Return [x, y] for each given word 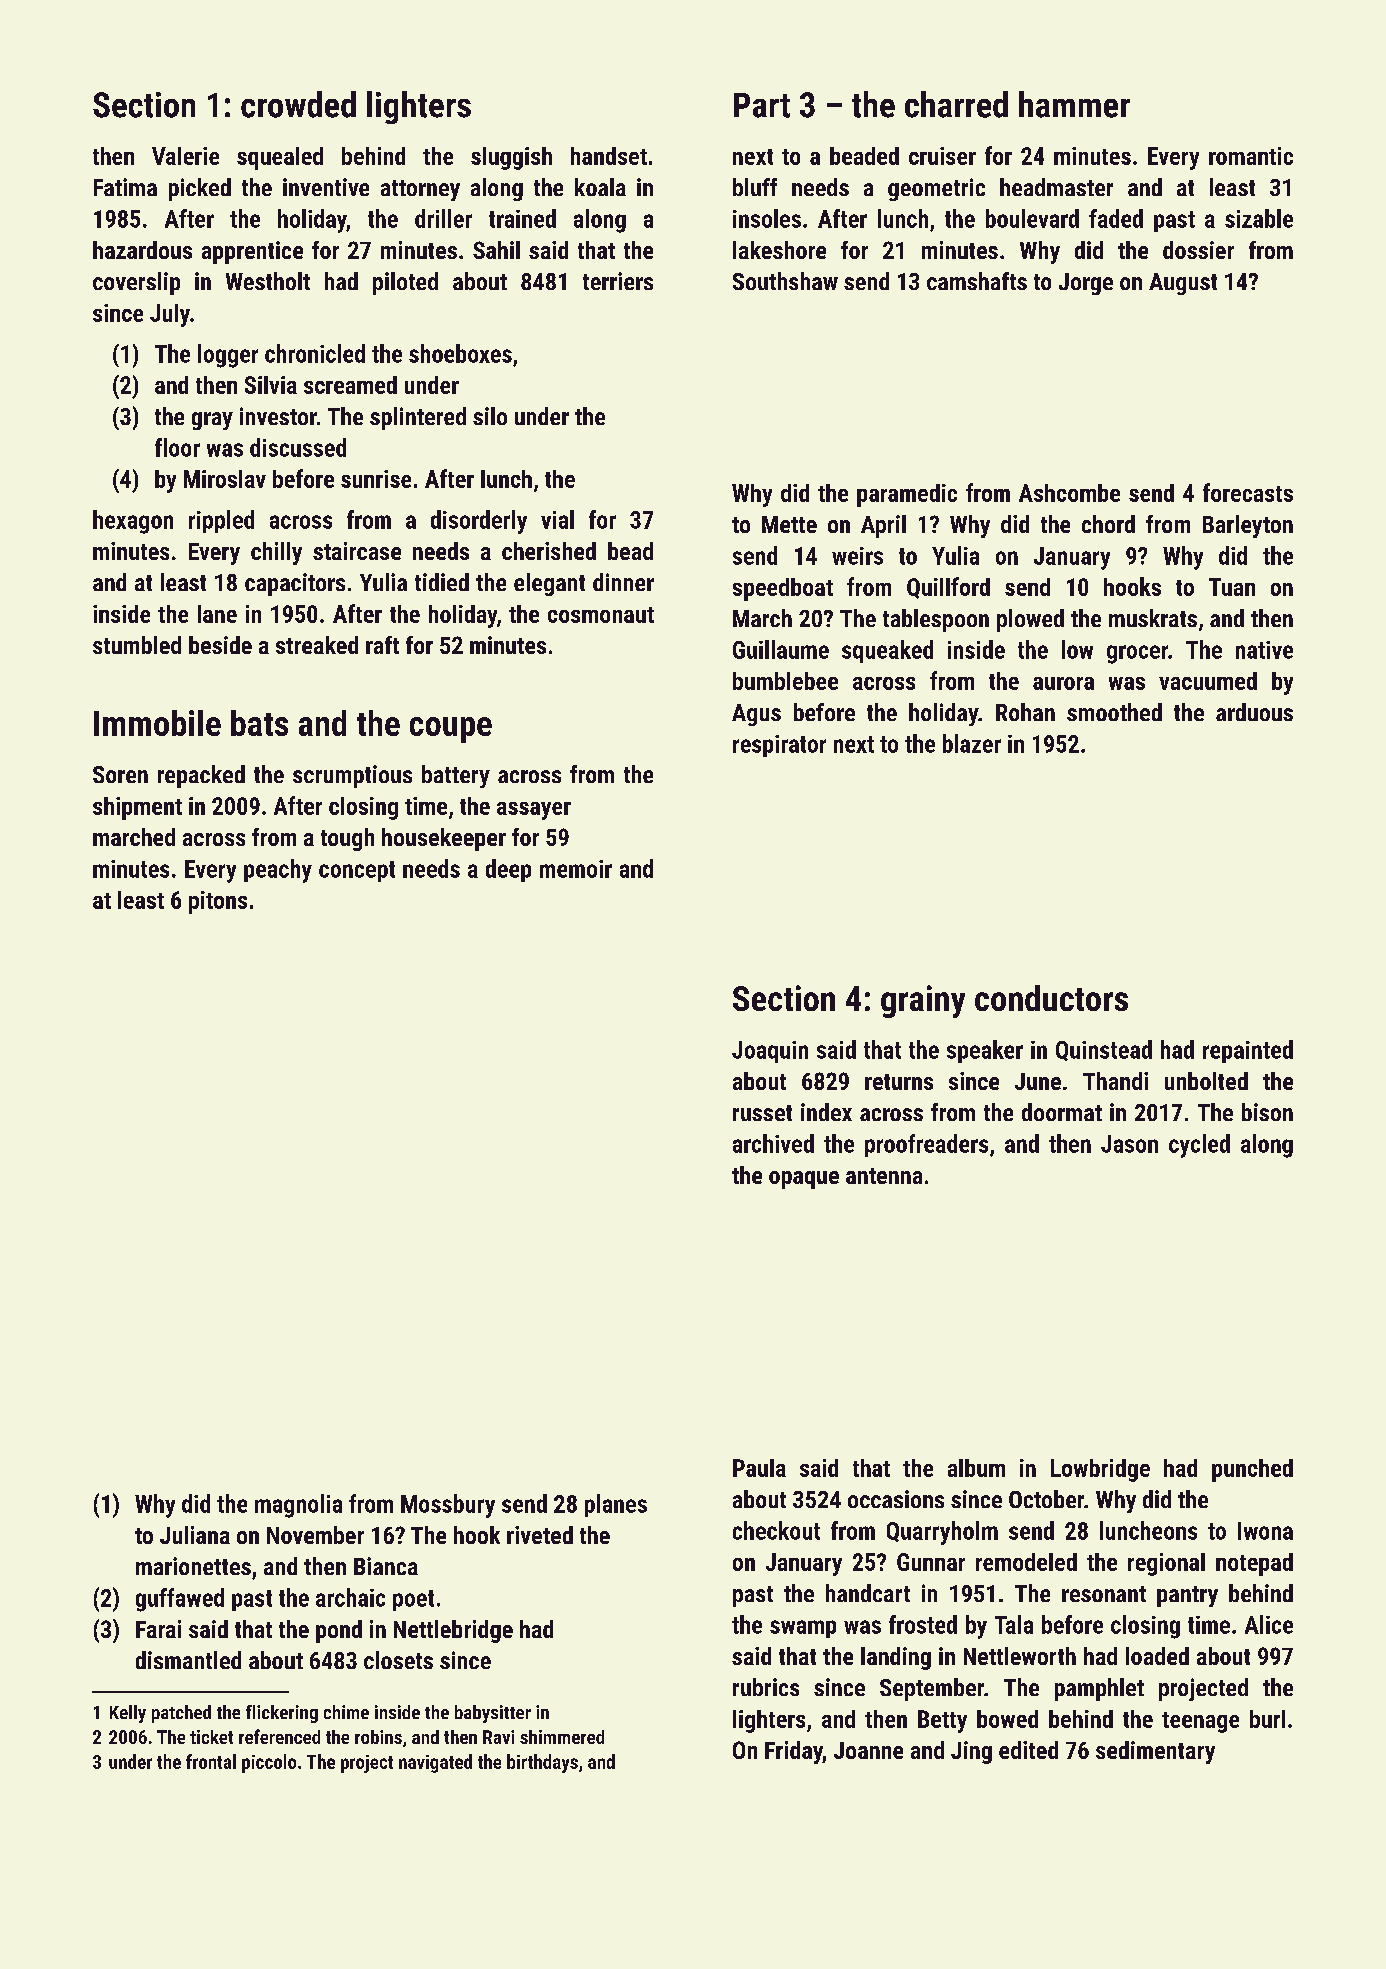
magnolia [298, 1506]
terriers [618, 281]
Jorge [1086, 284]
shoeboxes [460, 353]
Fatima [125, 187]
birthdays [542, 1763]
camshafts [977, 281]
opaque [804, 1180]
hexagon [133, 522]
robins [378, 1737]
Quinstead [1104, 1050]
